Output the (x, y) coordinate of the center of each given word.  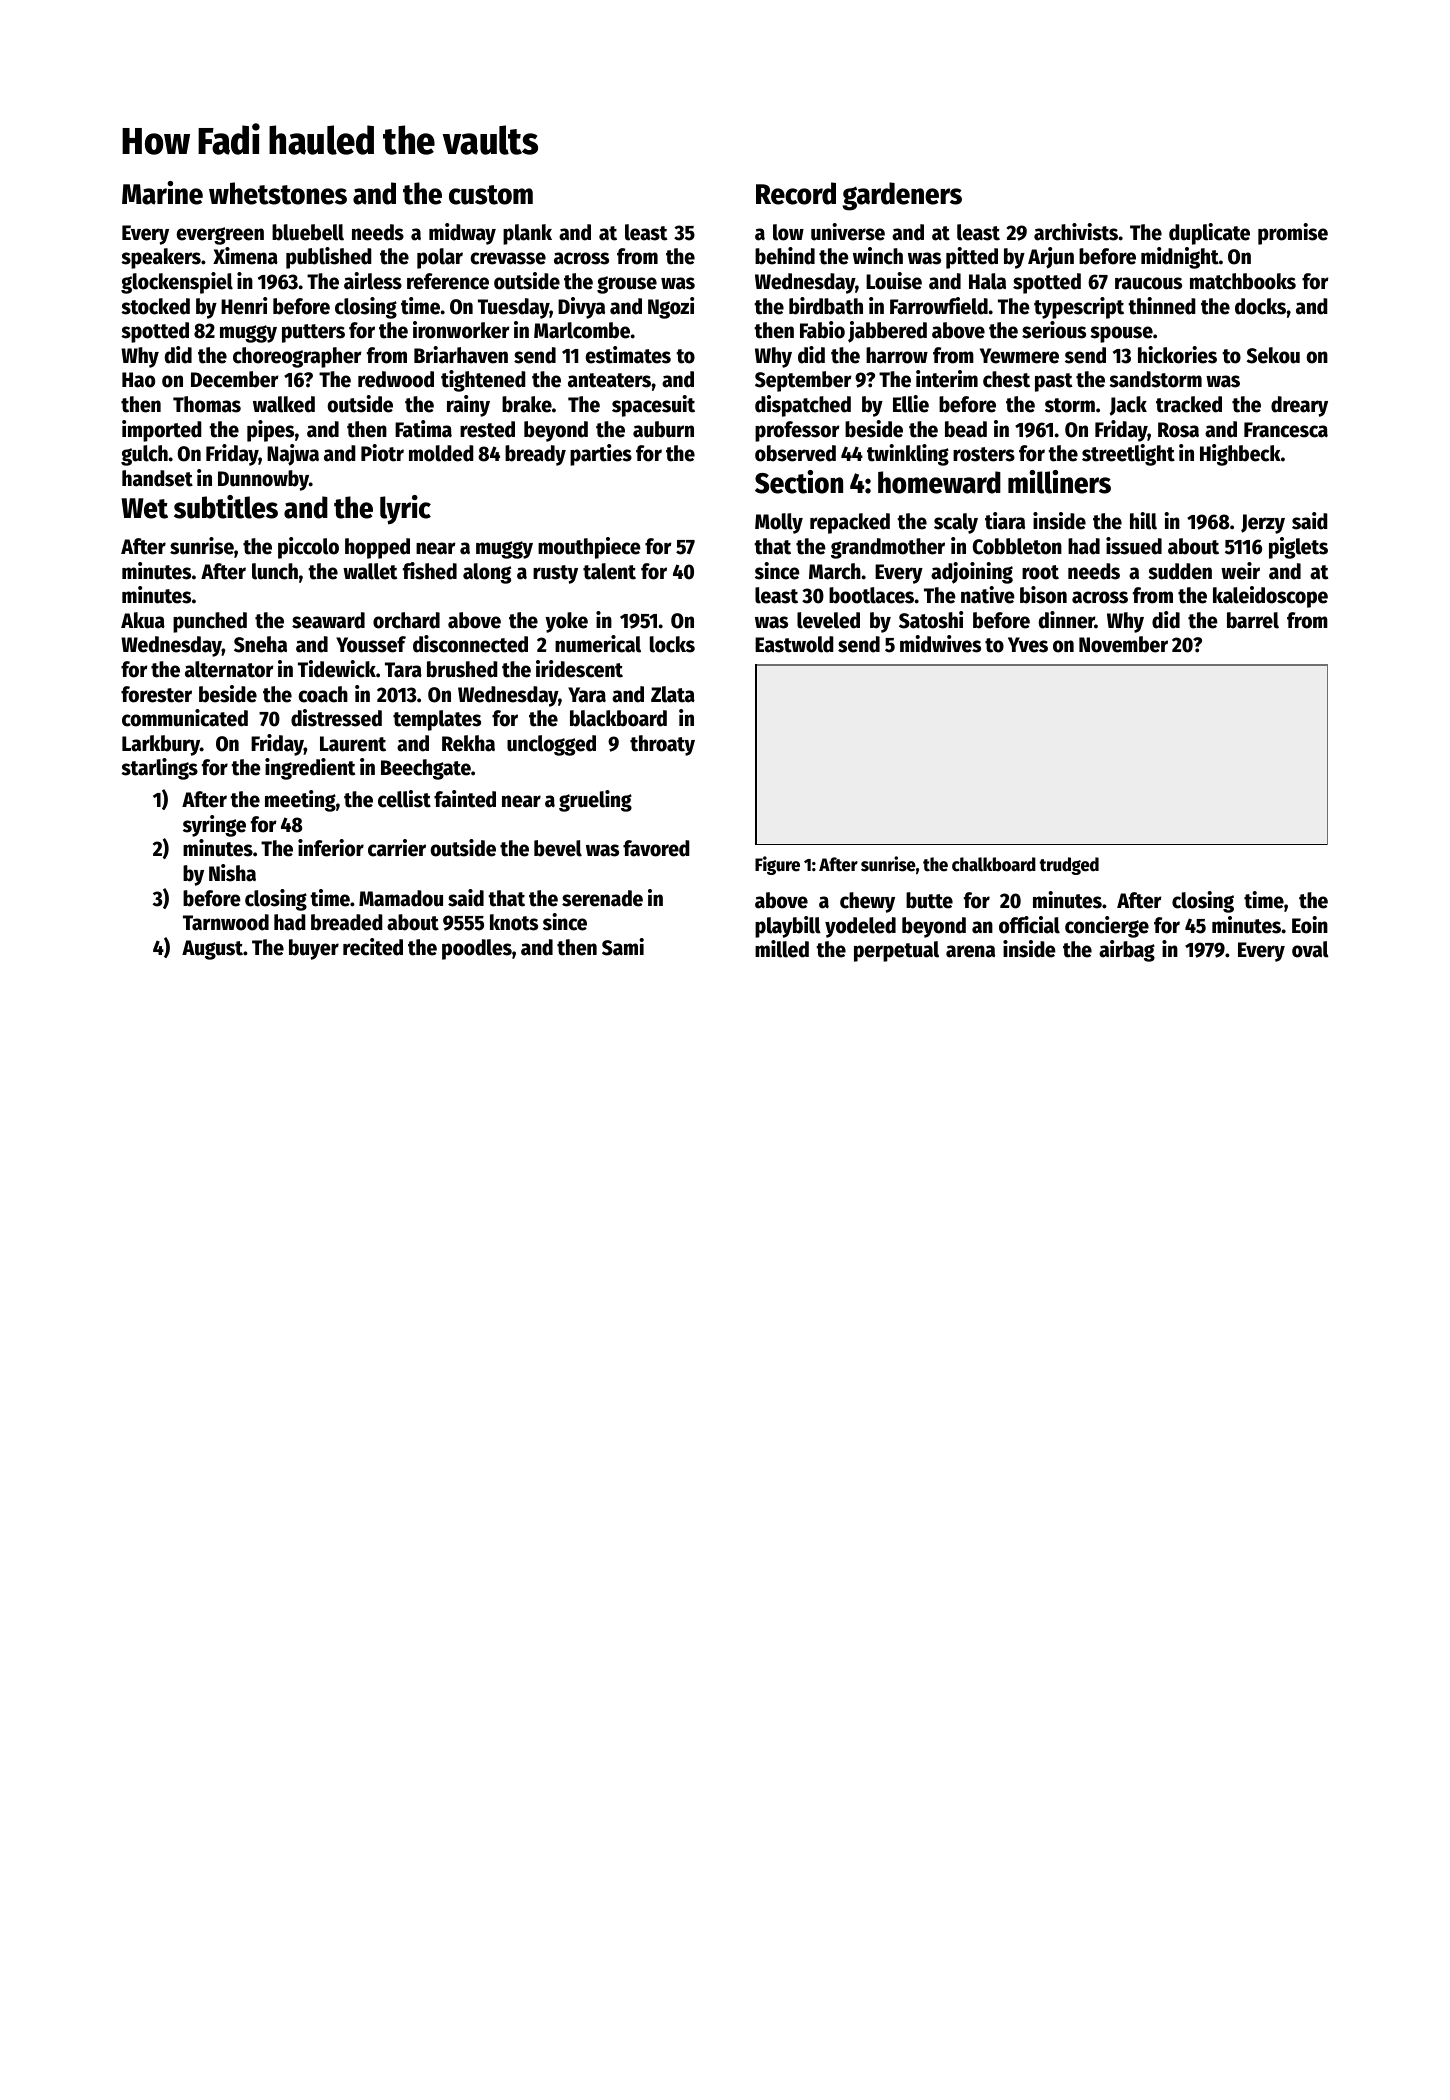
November (1123, 644)
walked (284, 404)
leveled (828, 620)
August (212, 950)
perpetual (896, 951)
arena (970, 951)
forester (156, 694)
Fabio (822, 330)
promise (1293, 234)
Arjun (1051, 258)
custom (491, 195)
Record (796, 193)
